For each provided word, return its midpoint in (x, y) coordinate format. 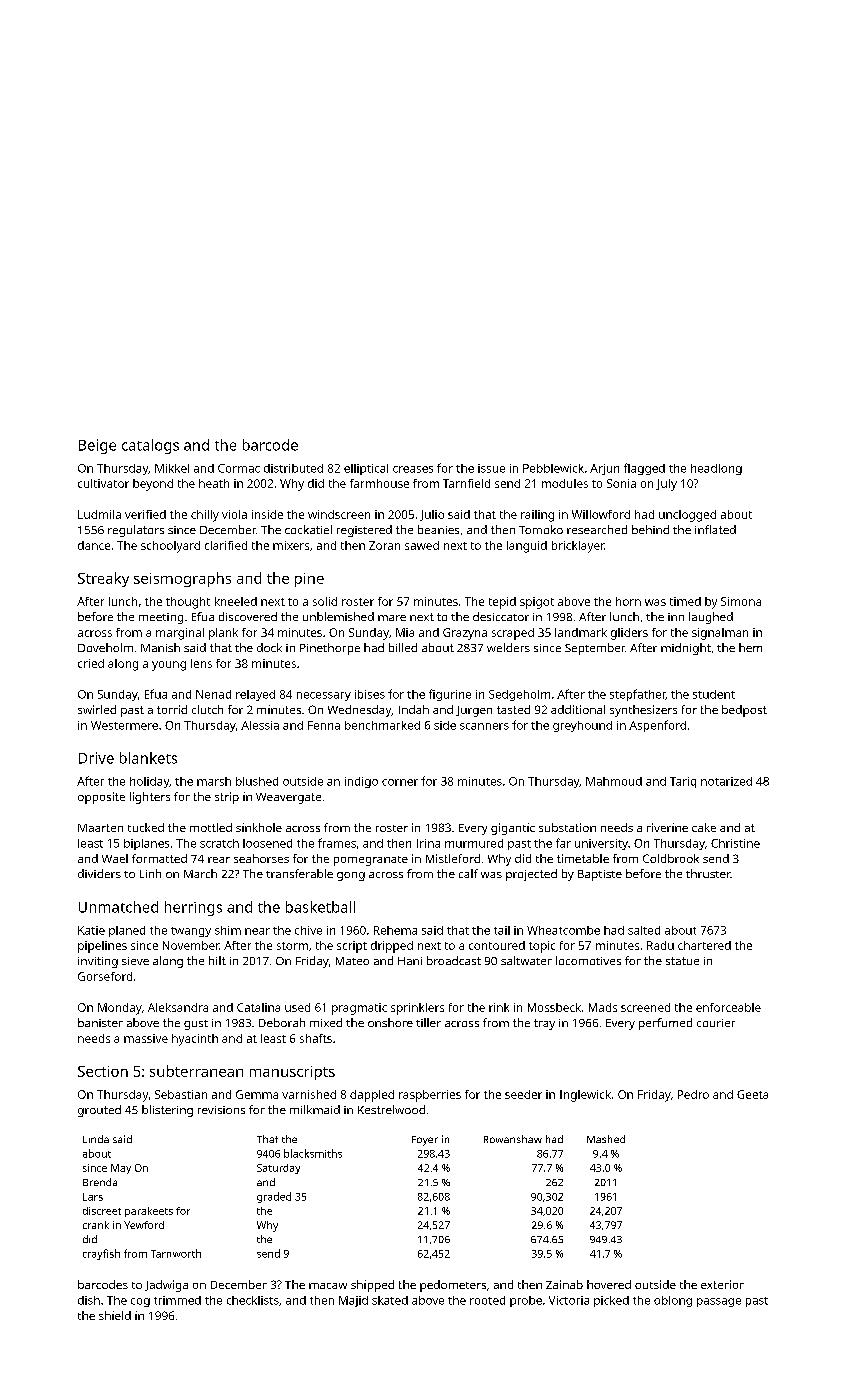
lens (201, 663)
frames (337, 843)
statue (682, 961)
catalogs (150, 446)
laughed (711, 618)
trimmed (177, 1300)
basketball (320, 907)
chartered (704, 945)
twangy (191, 932)
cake (704, 827)
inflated (715, 529)
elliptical (366, 469)
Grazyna (465, 634)
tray (544, 1024)
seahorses (261, 858)
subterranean (196, 1071)
